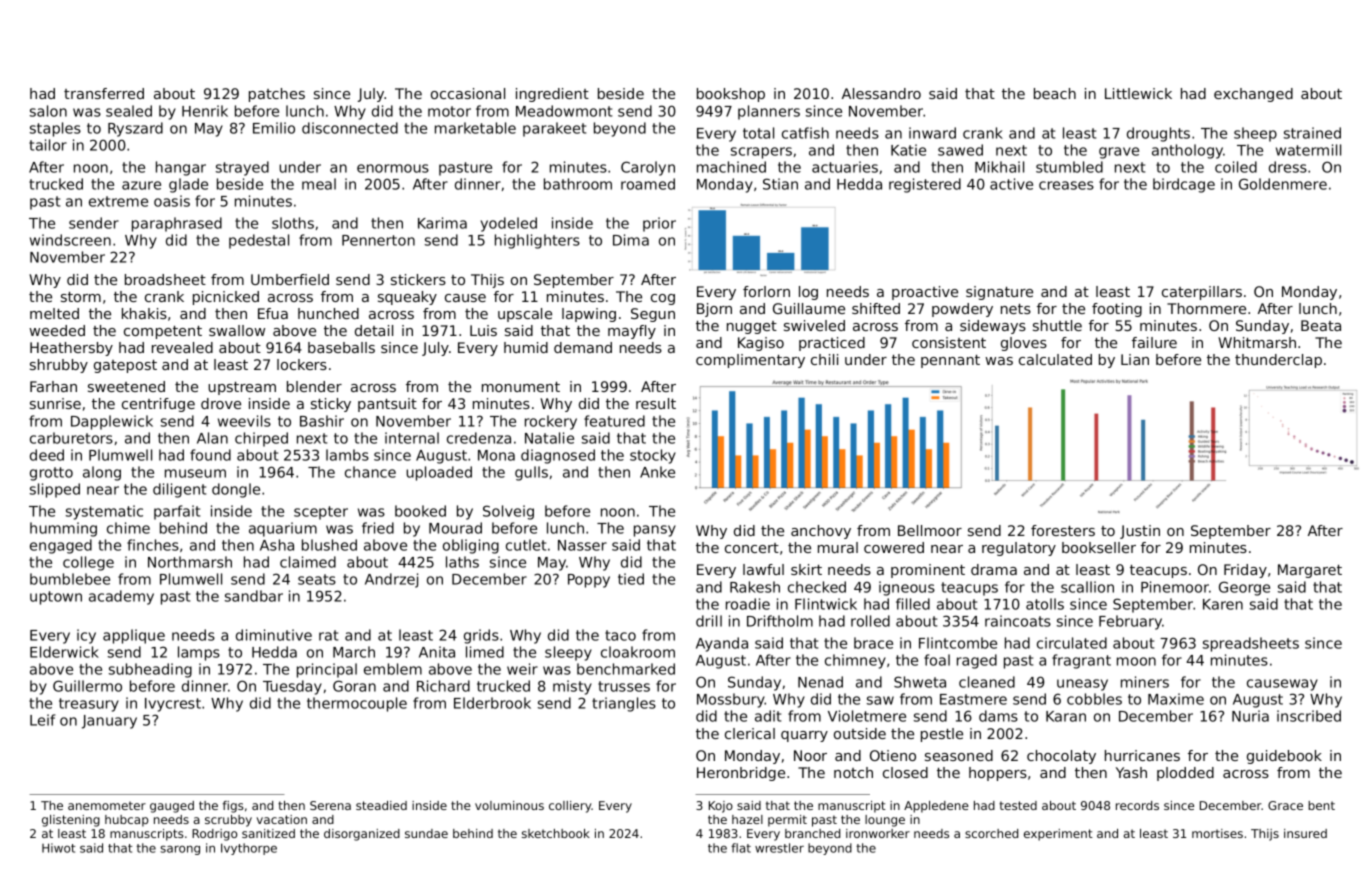 The width and height of the screenshot is (1372, 887). I want to click on pantsuit, so click(387, 405).
